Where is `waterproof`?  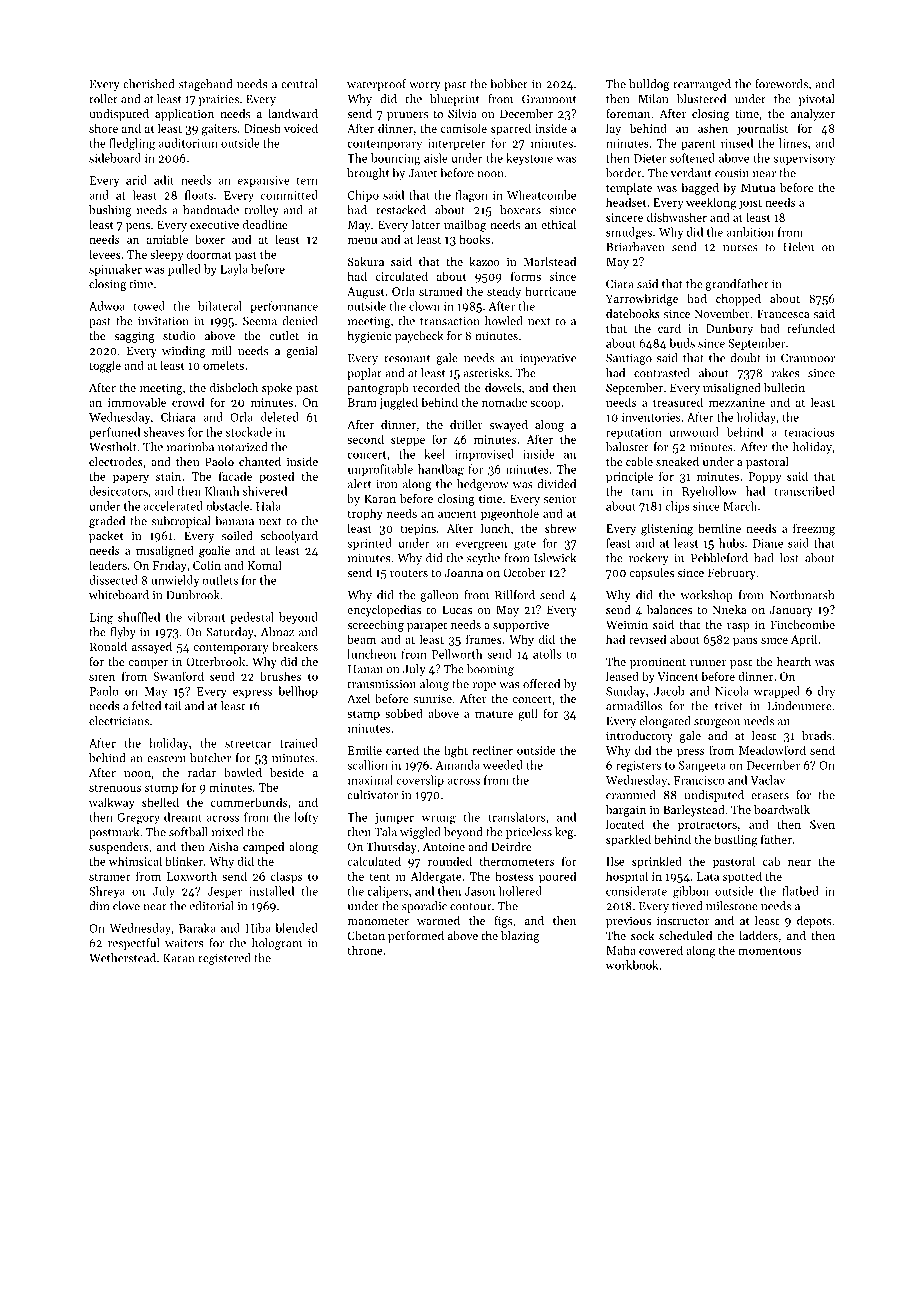
waterproof is located at coordinates (377, 85).
